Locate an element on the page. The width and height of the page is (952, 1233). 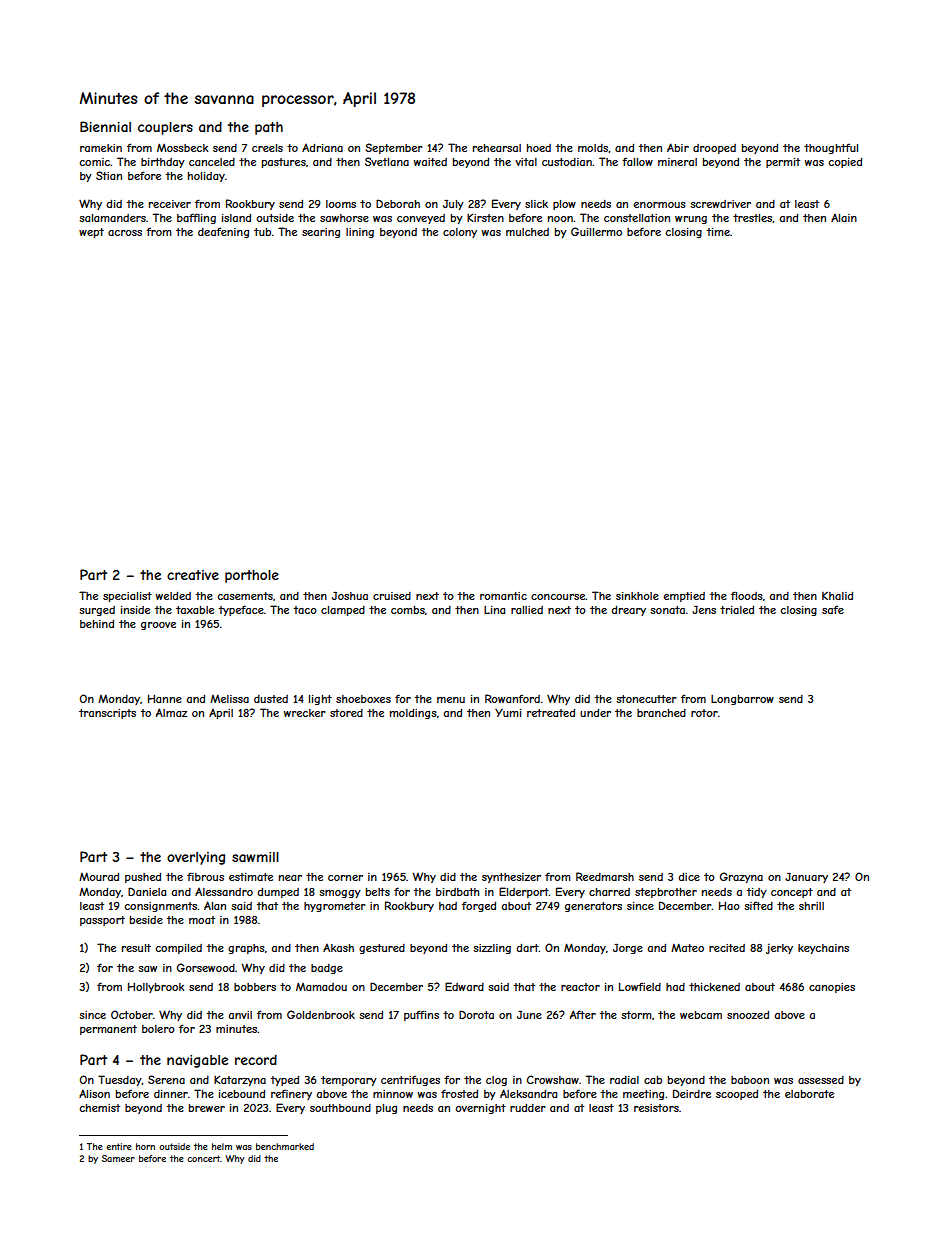
Guillermo is located at coordinates (596, 231).
